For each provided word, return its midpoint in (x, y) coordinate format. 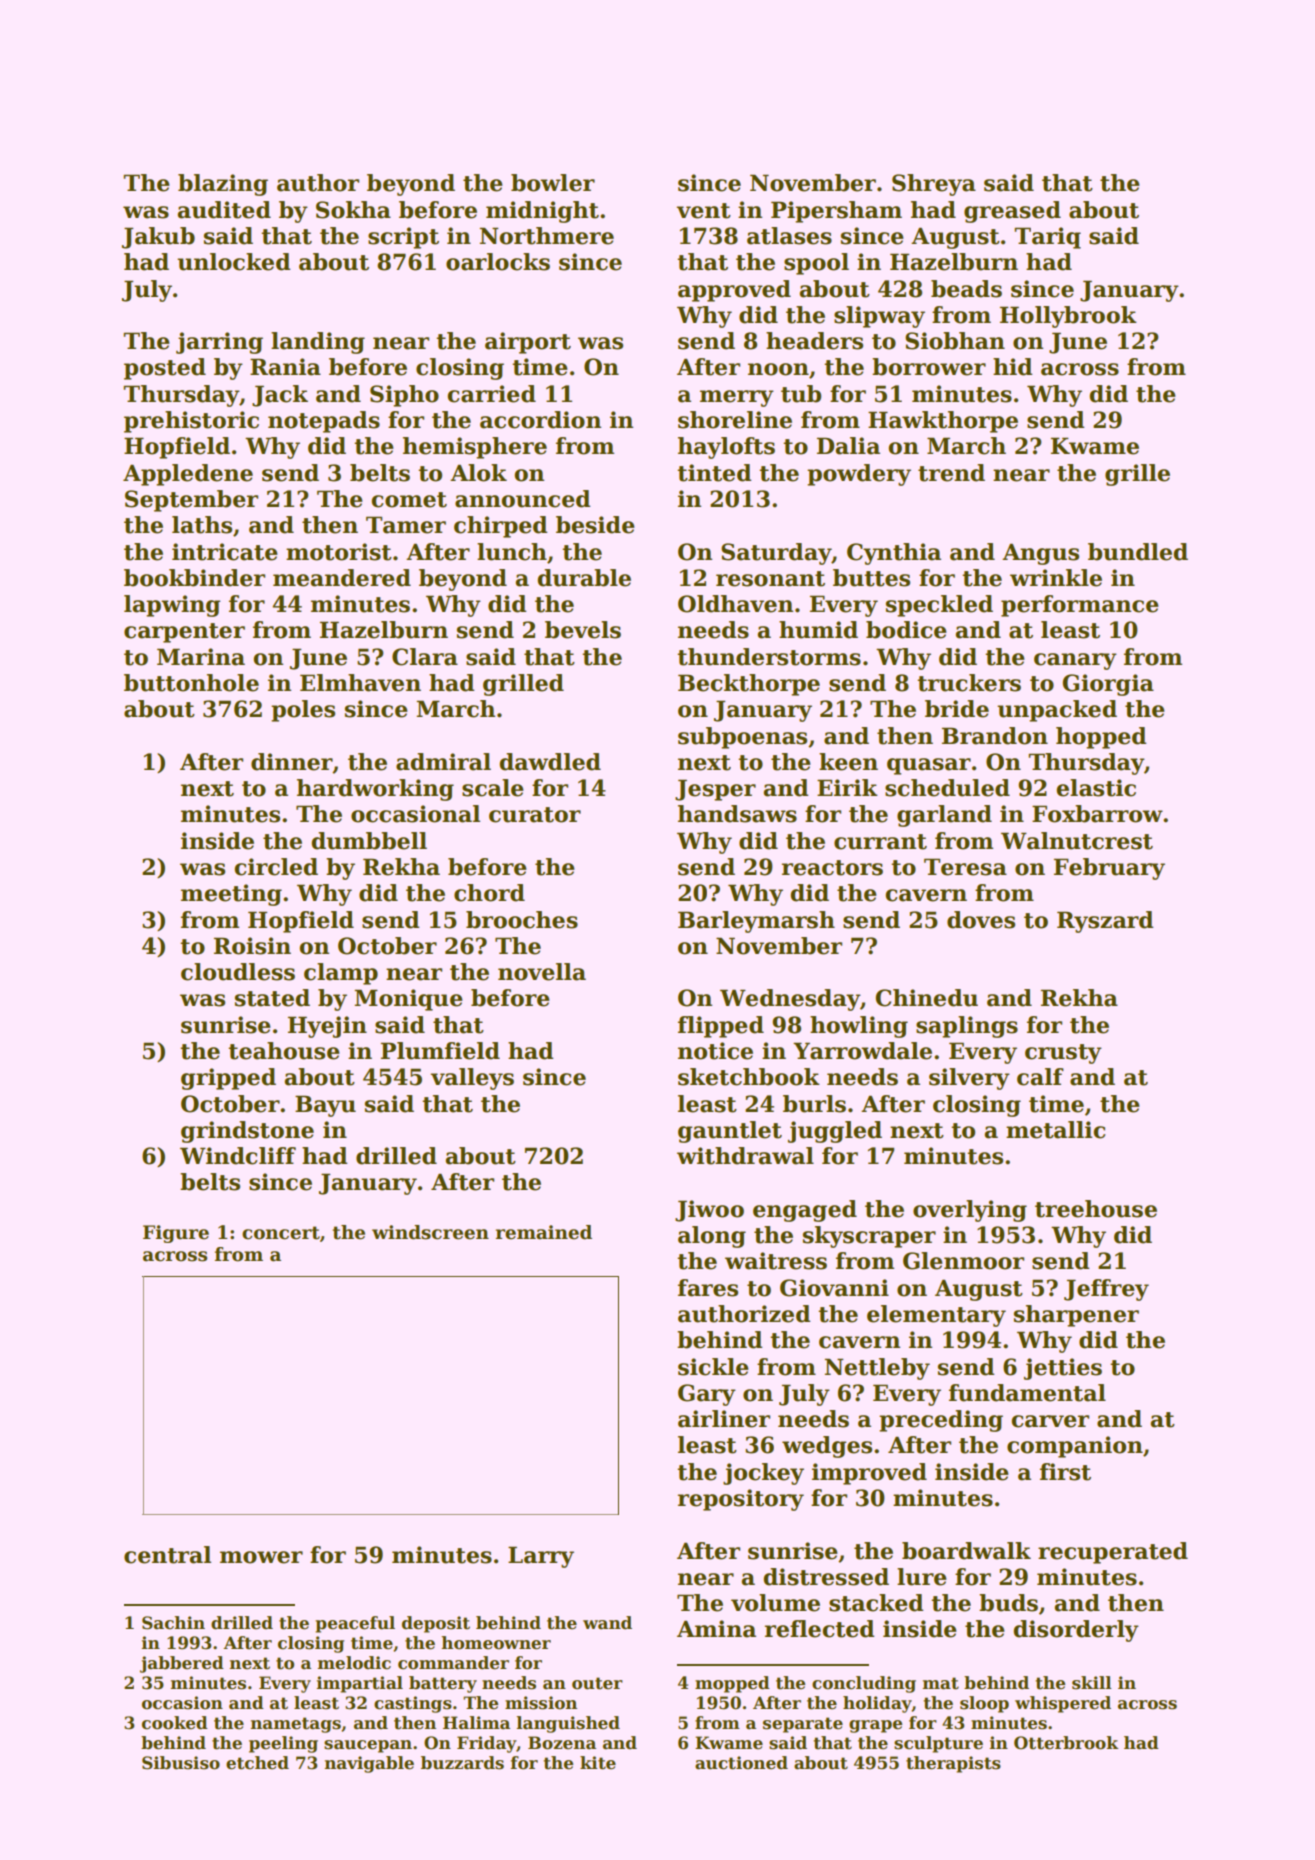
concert (281, 1233)
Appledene (188, 475)
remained (544, 1232)
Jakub (158, 238)
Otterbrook (1066, 1743)
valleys (472, 1079)
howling (859, 1027)
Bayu (325, 1106)
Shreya (934, 185)
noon (778, 369)
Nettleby (877, 1369)
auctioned (741, 1763)
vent (703, 211)
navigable (369, 1764)
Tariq (1047, 238)
